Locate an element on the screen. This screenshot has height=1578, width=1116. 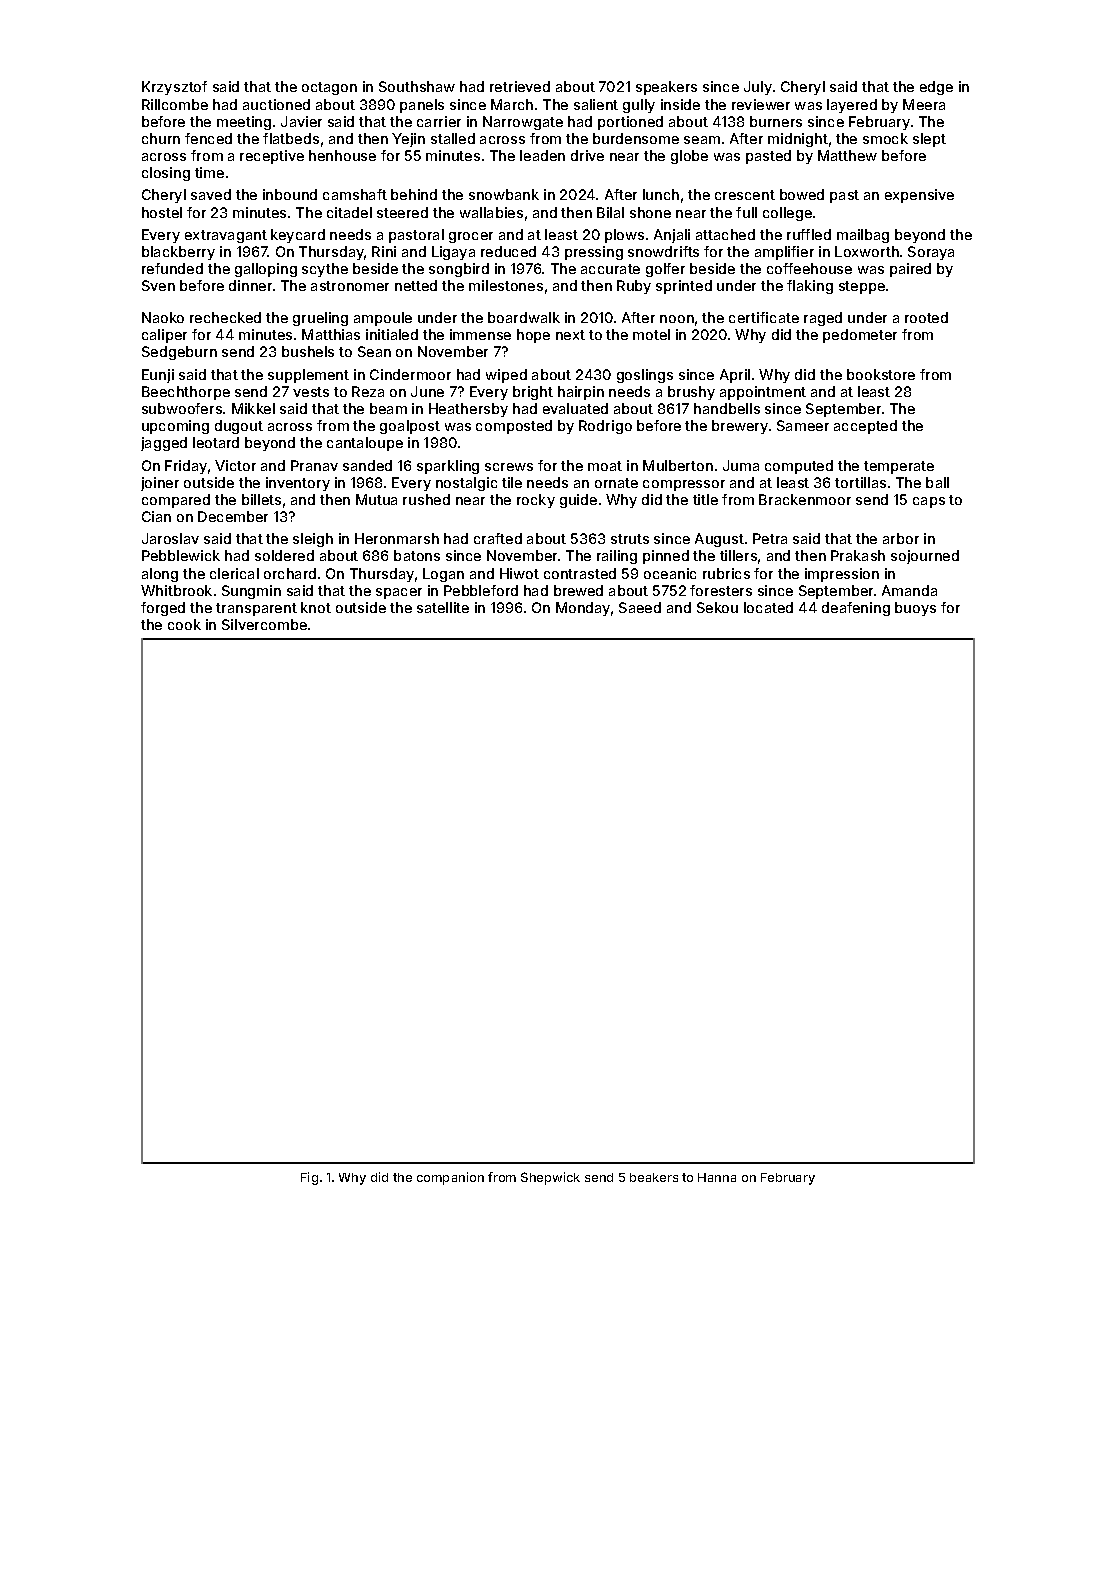
Matthew is located at coordinates (847, 155).
